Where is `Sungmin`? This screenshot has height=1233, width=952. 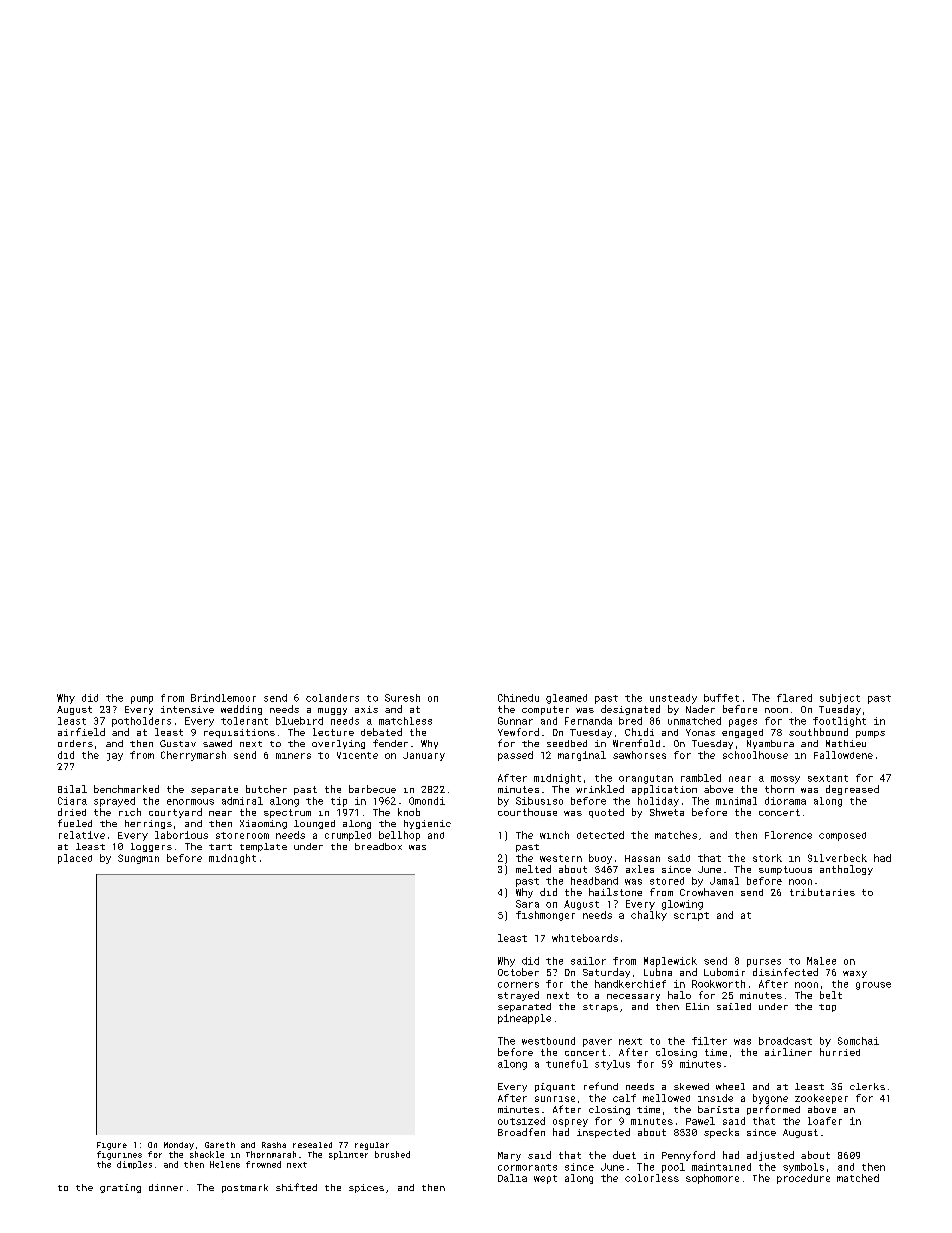 Sungmin is located at coordinates (138, 859).
